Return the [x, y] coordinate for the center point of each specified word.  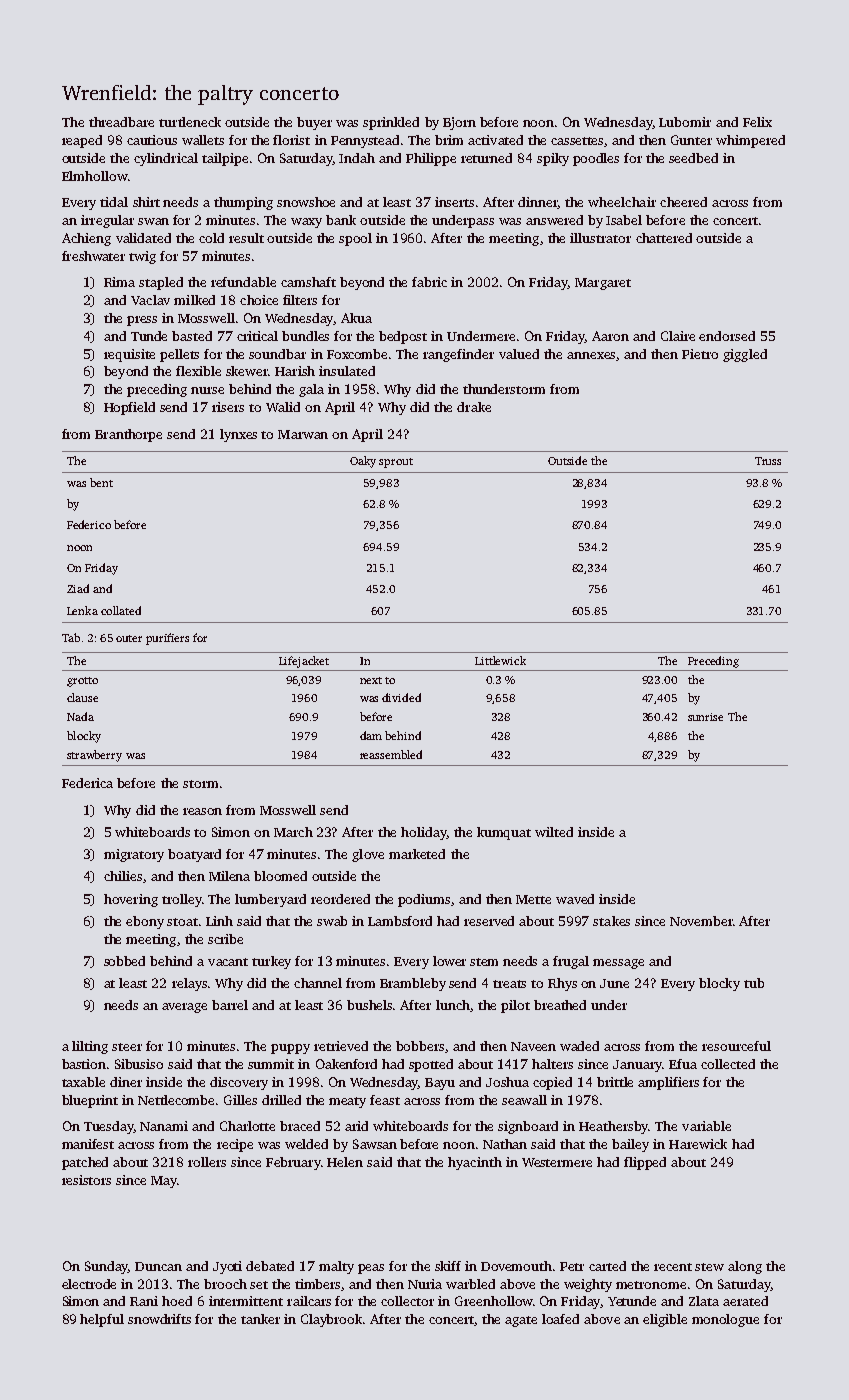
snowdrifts [159, 1319]
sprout [396, 463]
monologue [725, 1320]
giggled [745, 355]
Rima [119, 282]
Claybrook [331, 1320]
